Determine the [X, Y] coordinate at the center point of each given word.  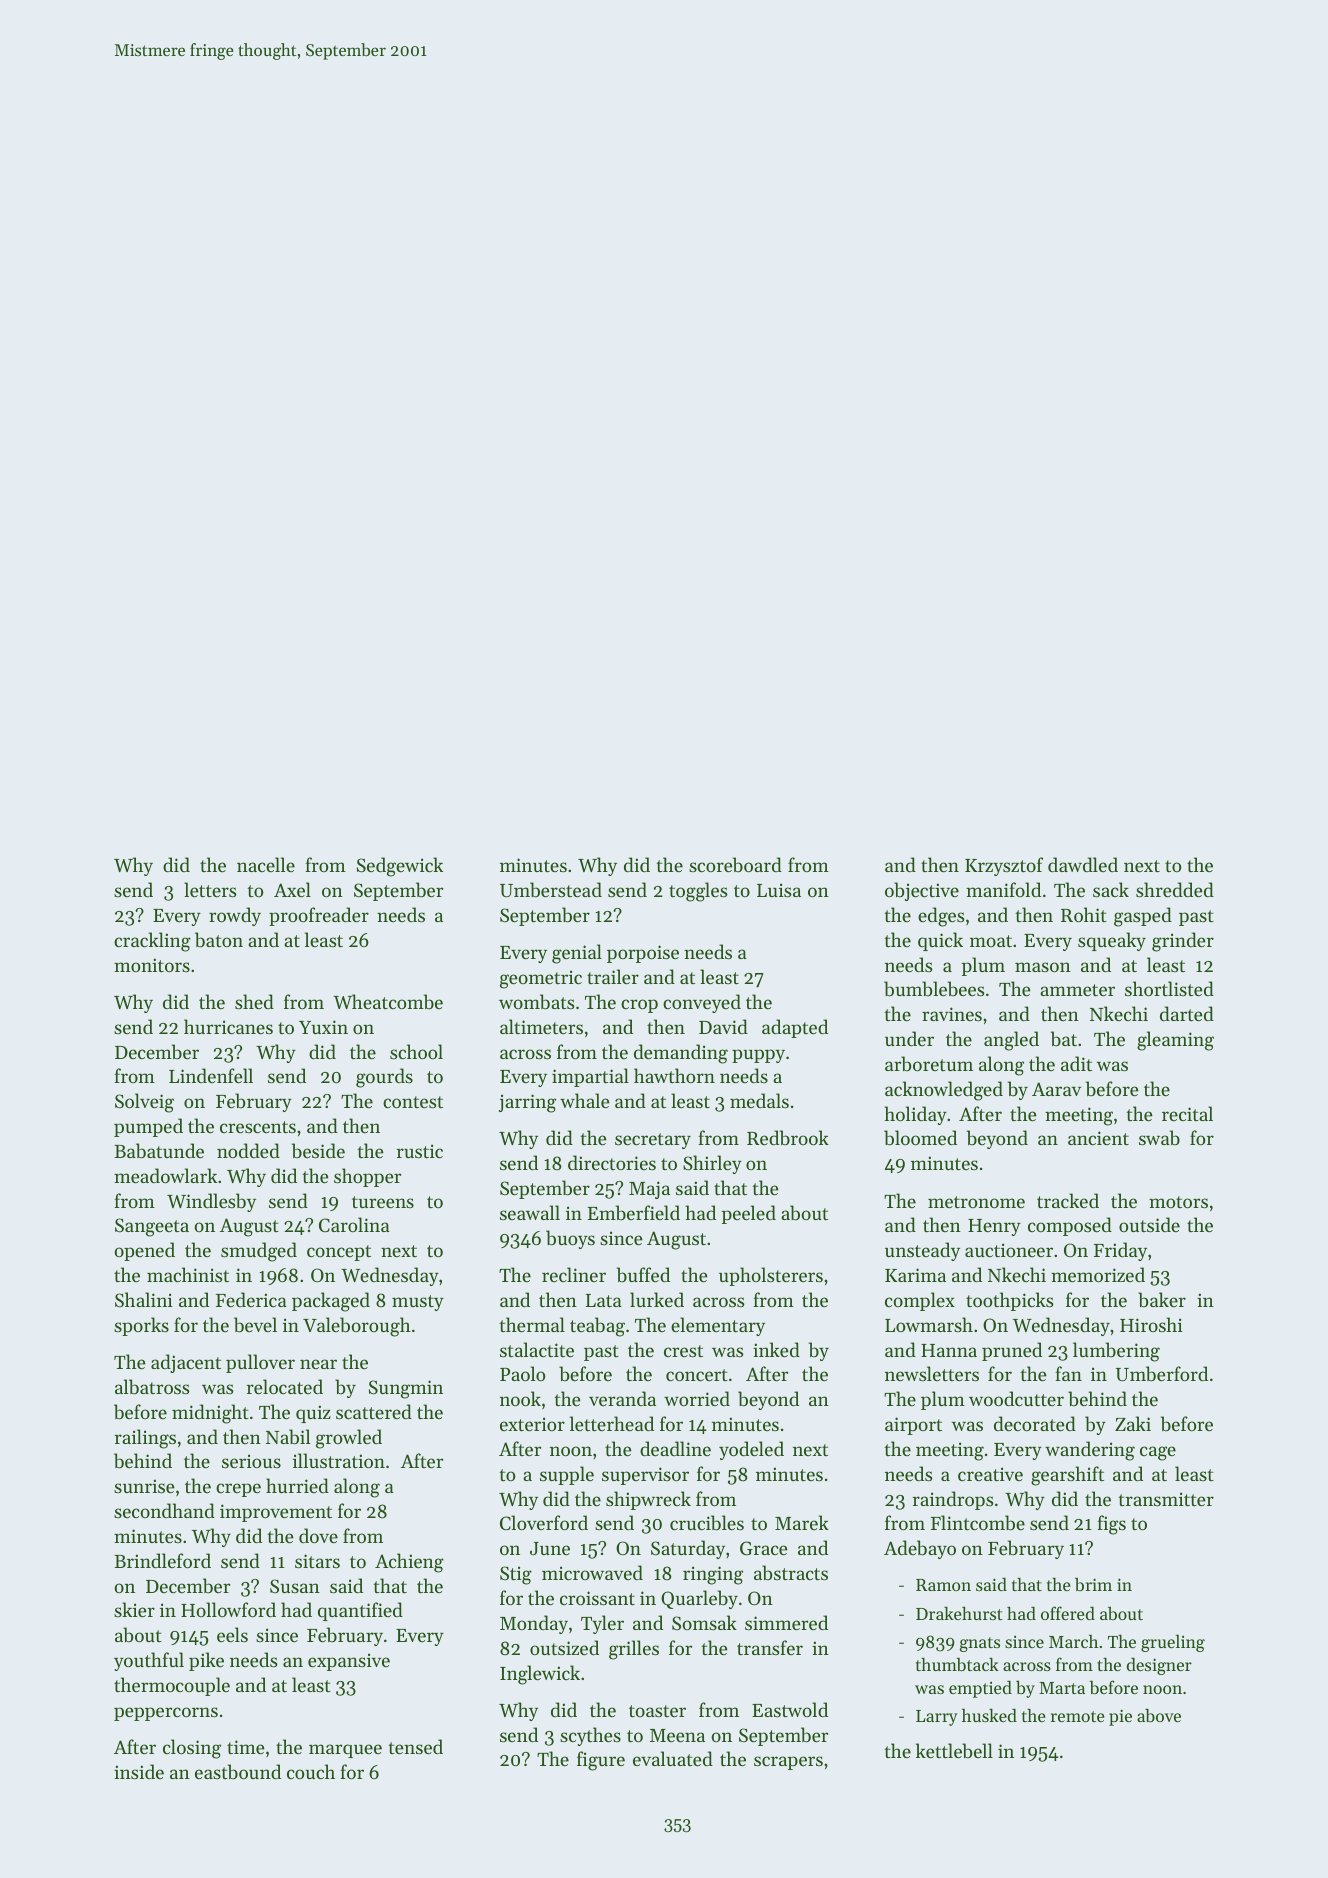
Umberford [1162, 1374]
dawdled [1083, 864]
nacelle [266, 864]
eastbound [238, 1772]
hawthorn [674, 1075]
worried [697, 1398]
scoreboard [735, 865]
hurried [297, 1485]
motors [1178, 1202]
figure [601, 1761]
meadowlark [165, 1175]
